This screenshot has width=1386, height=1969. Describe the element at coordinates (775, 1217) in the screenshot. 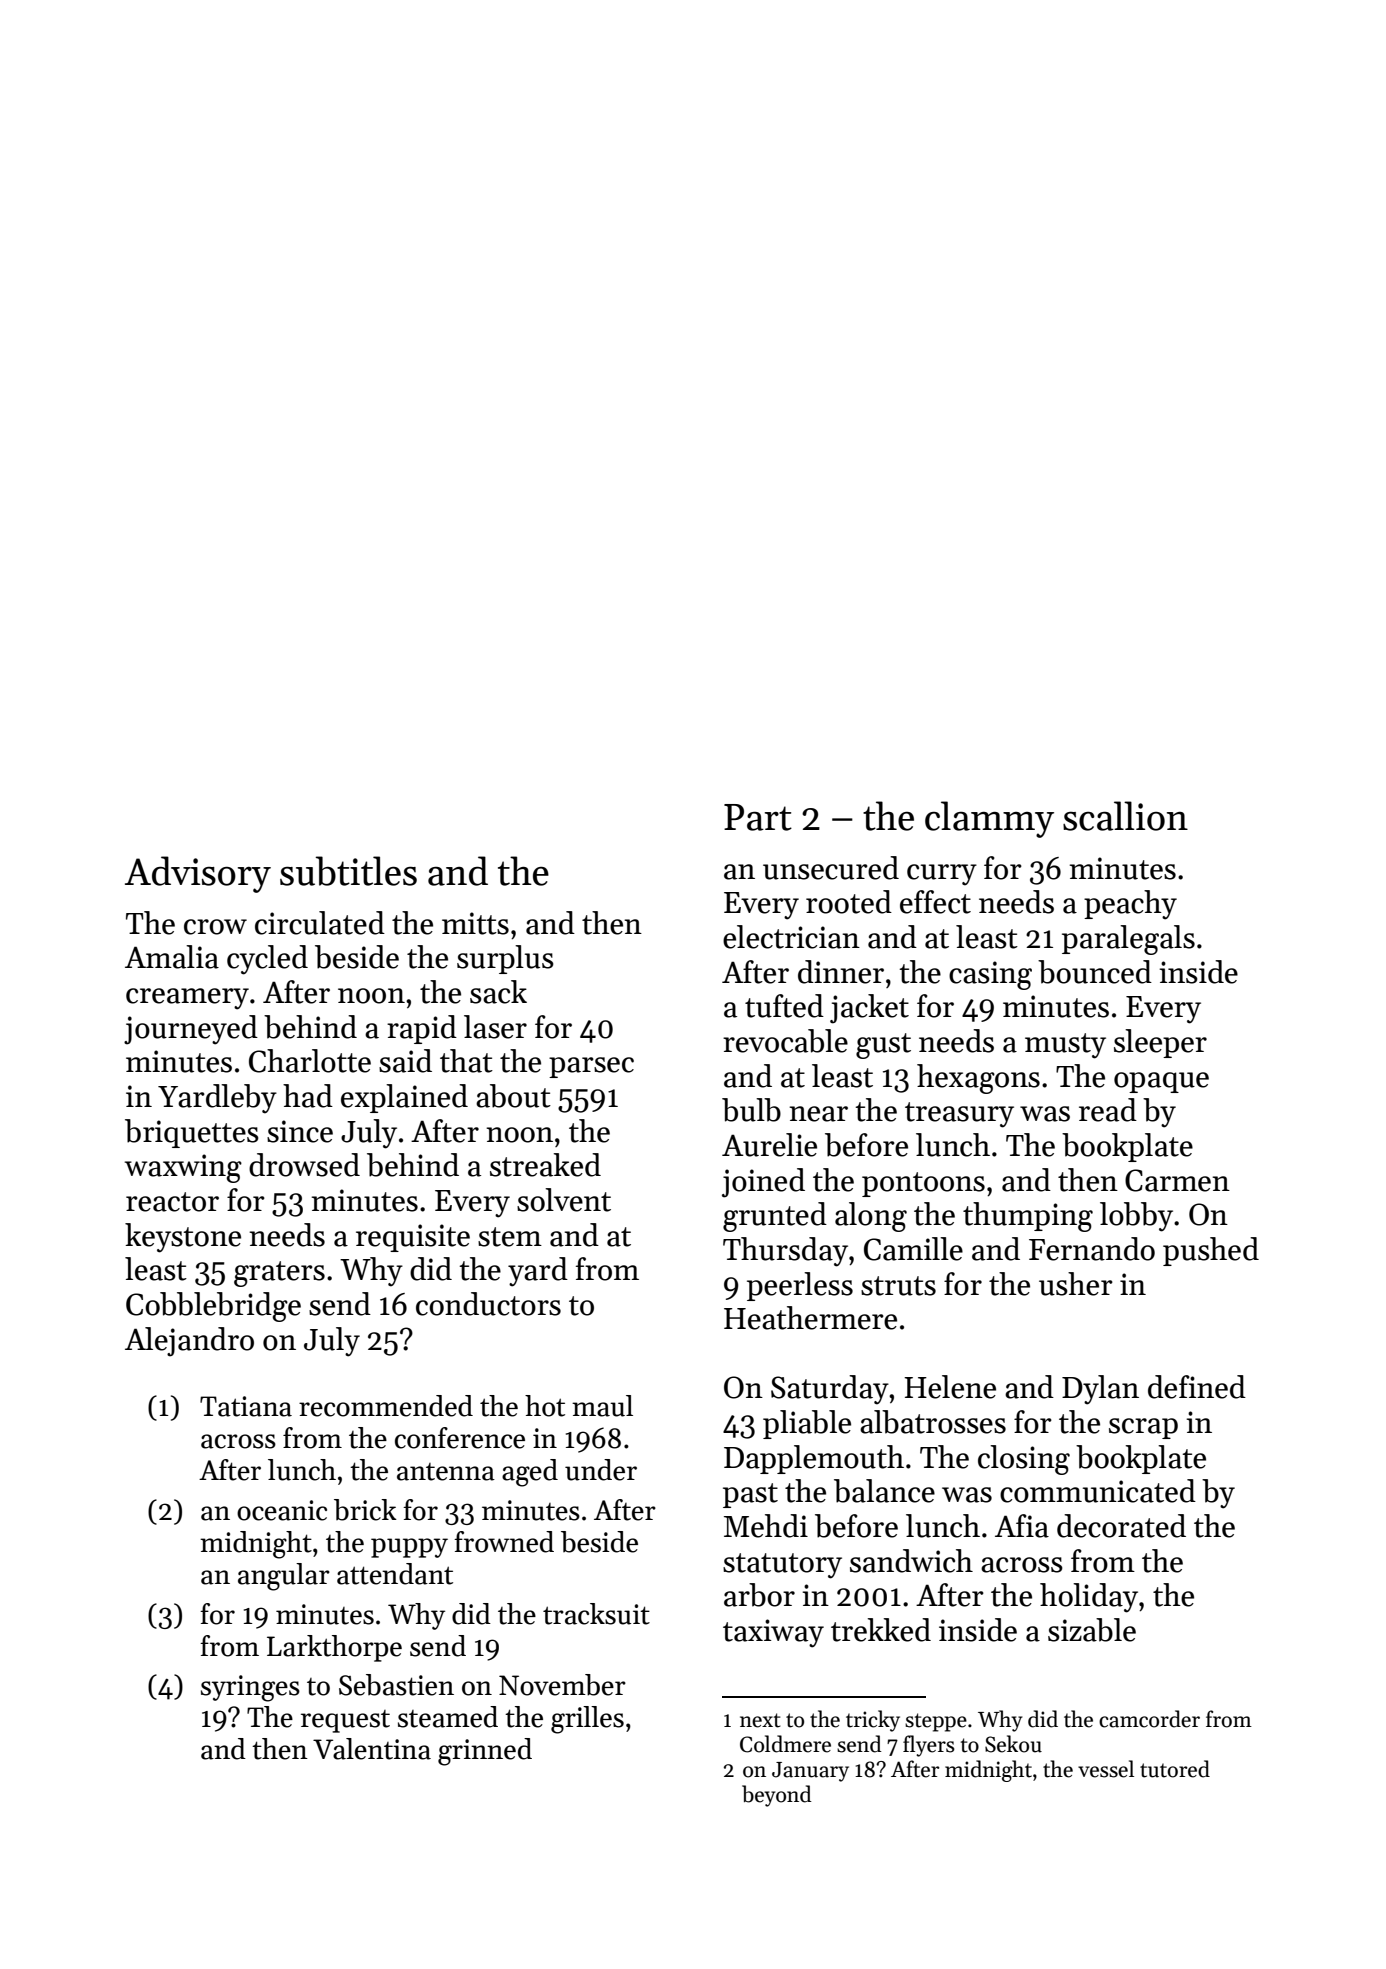

I see `grunted` at that location.
